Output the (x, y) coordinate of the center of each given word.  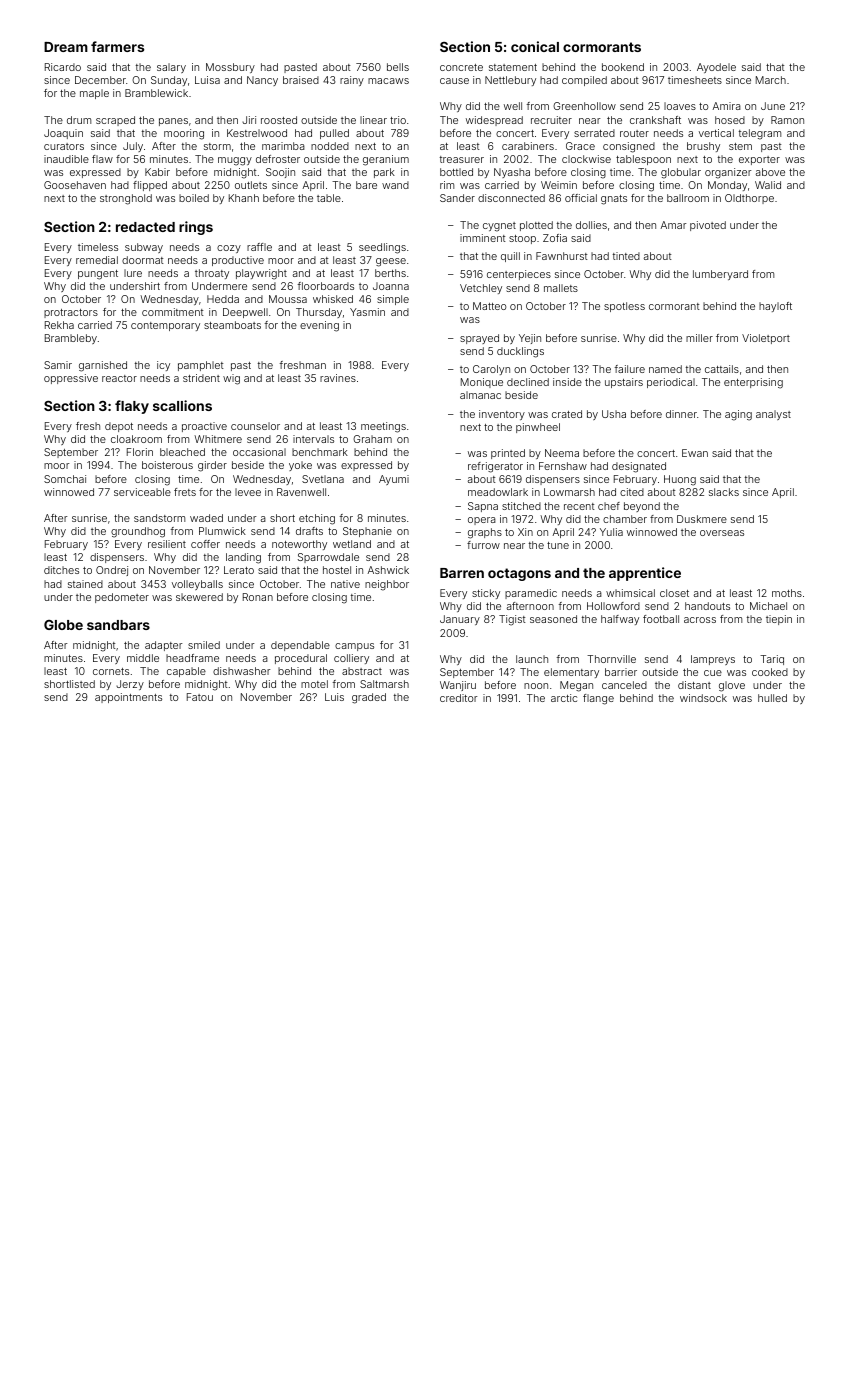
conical (535, 46)
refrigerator (495, 467)
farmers (117, 46)
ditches (61, 570)
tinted (626, 256)
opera (482, 521)
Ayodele (716, 68)
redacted (145, 227)
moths (787, 593)
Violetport (766, 339)
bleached (182, 452)
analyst (773, 415)
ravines (338, 378)
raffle (259, 247)
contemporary (165, 326)
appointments (128, 698)
